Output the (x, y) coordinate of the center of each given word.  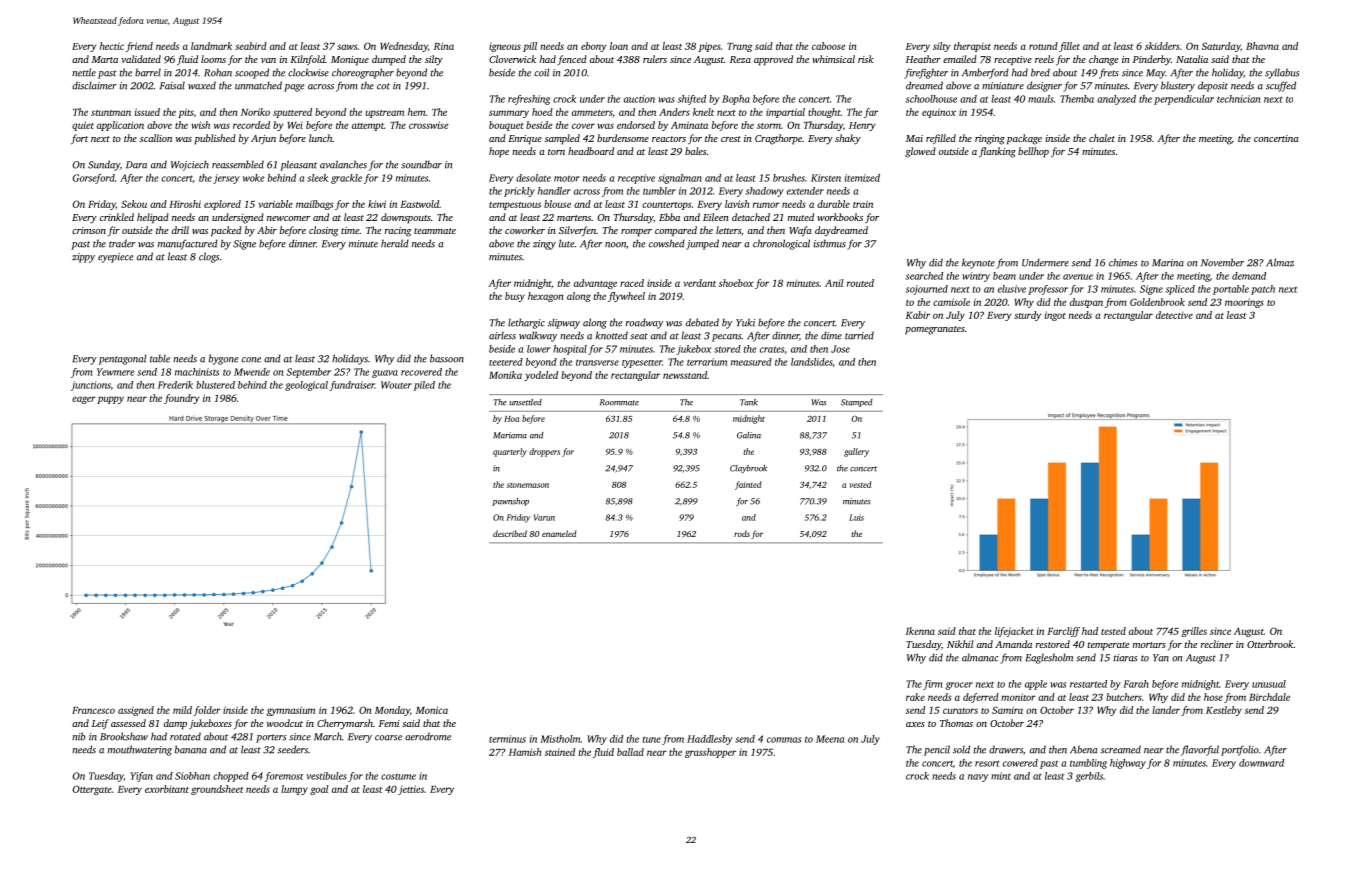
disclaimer (94, 85)
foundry (182, 399)
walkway (538, 336)
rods (742, 533)
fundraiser (352, 386)
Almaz (1280, 262)
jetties (411, 790)
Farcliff (1063, 632)
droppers (544, 452)
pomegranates (935, 330)
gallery (856, 452)
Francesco (93, 710)
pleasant (298, 165)
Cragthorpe (778, 139)
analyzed (1116, 100)
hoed (542, 112)
